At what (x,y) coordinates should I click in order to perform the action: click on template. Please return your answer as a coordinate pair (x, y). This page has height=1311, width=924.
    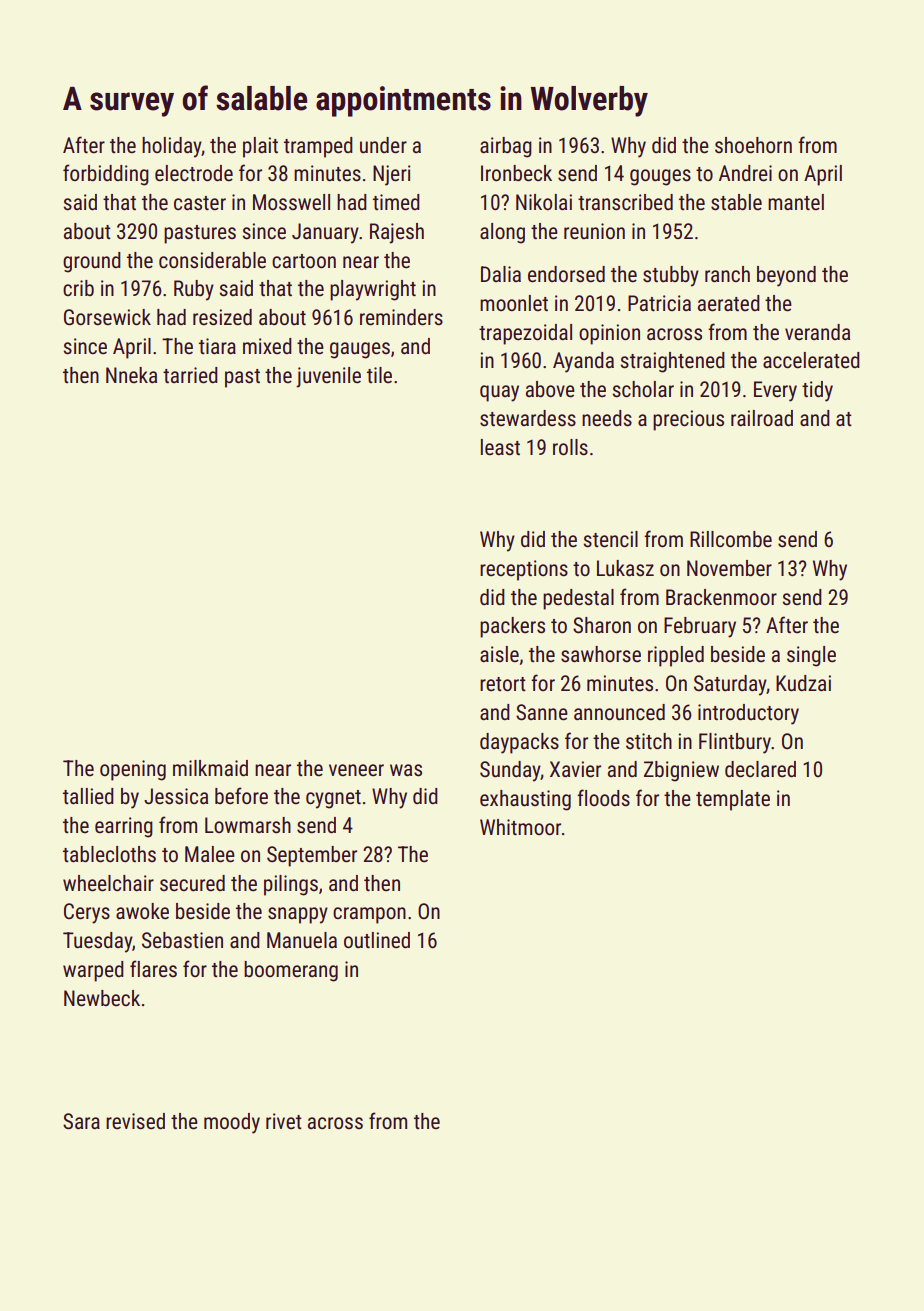
    Looking at the image, I should click on (733, 800).
